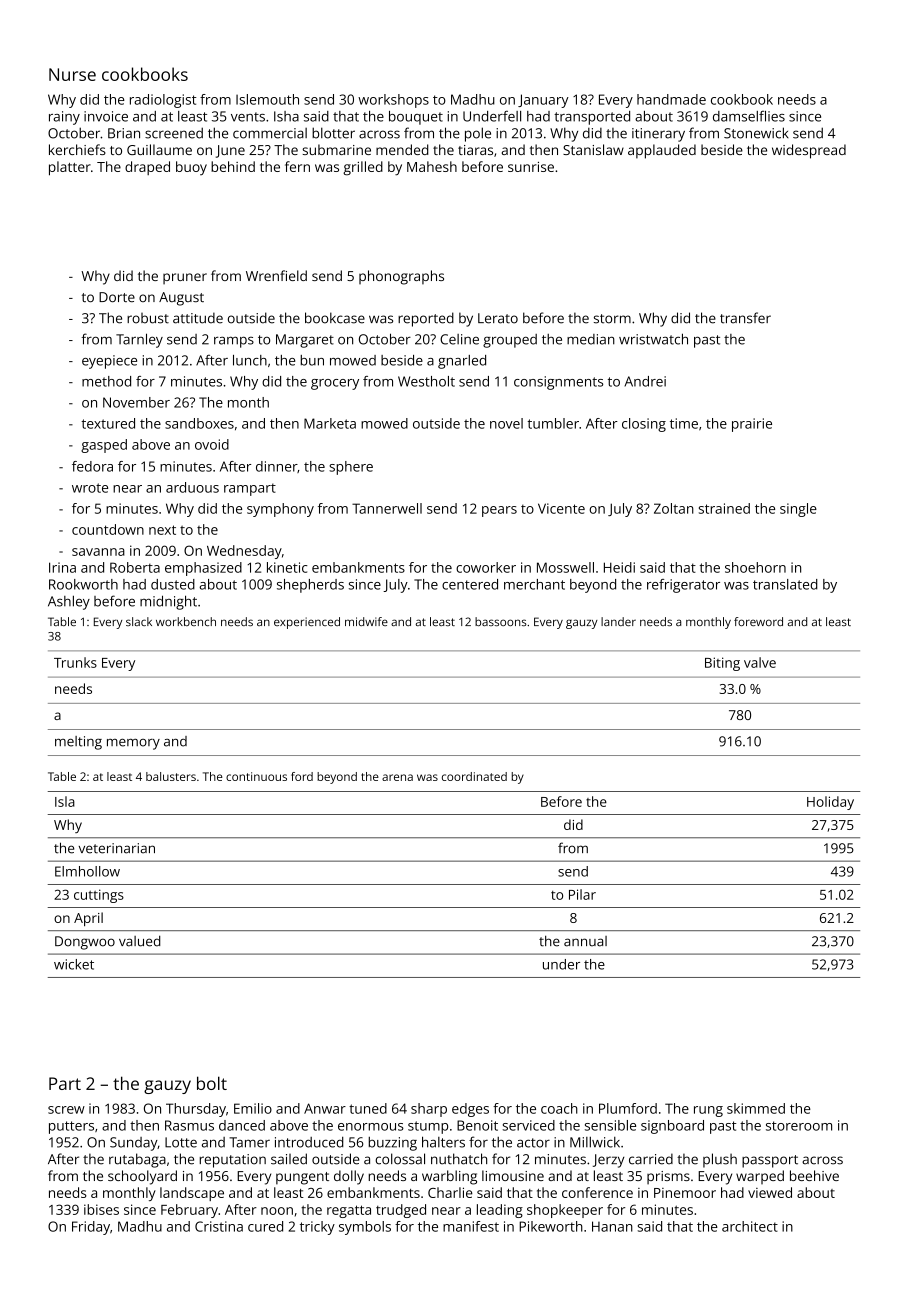  What do you see at coordinates (91, 1228) in the page?
I see `Friday` at bounding box center [91, 1228].
